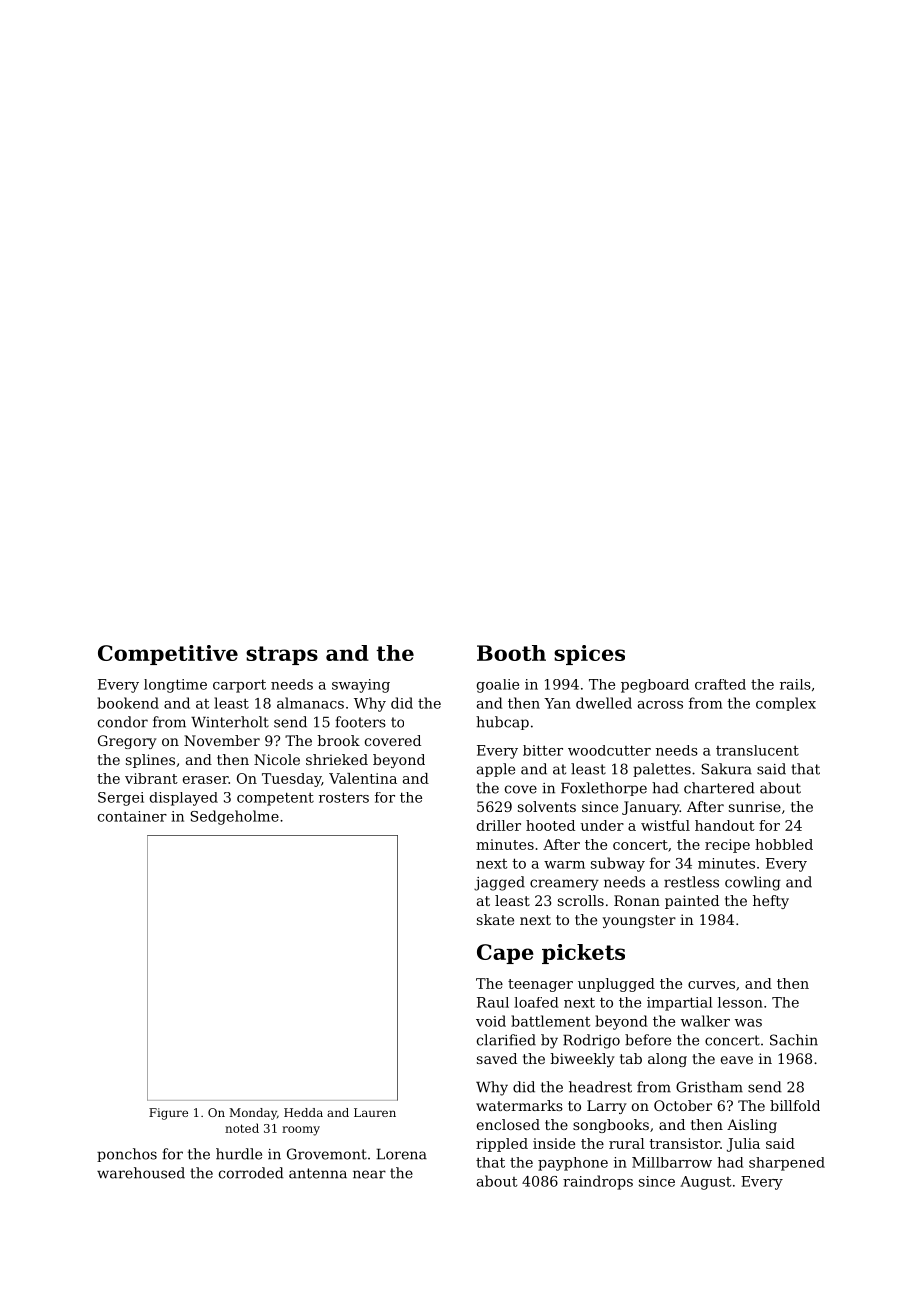 Image resolution: width=924 pixels, height=1308 pixels. What do you see at coordinates (692, 902) in the screenshot?
I see `painted` at bounding box center [692, 902].
